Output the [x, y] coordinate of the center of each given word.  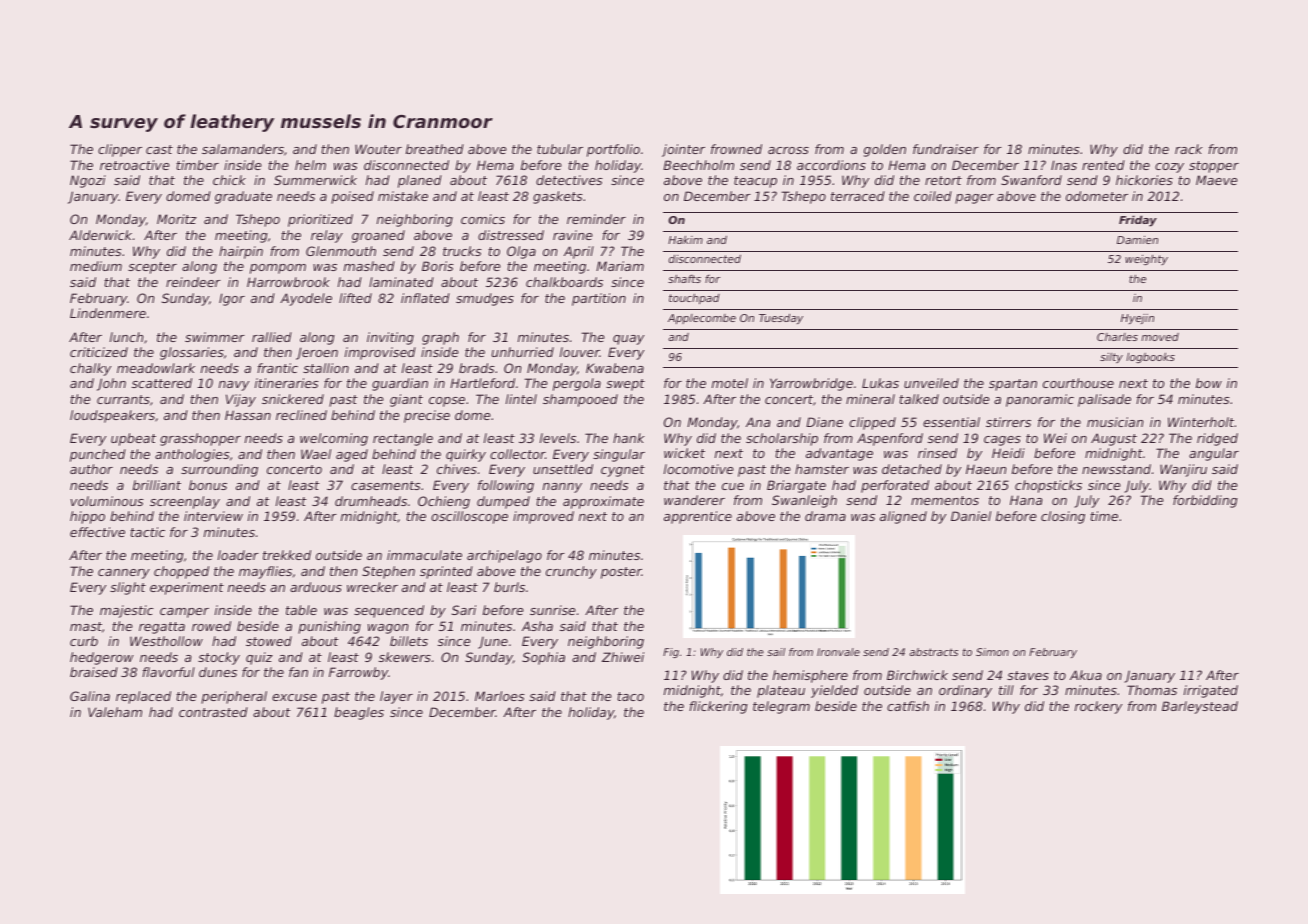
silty [1111, 357]
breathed [435, 149]
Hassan [248, 415]
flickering [718, 707]
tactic [147, 532]
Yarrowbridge [811, 384]
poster [621, 573]
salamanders [243, 149]
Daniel [971, 516]
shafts [684, 278]
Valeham [115, 712]
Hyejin [1137, 319]
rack [1189, 149]
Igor [232, 299]
